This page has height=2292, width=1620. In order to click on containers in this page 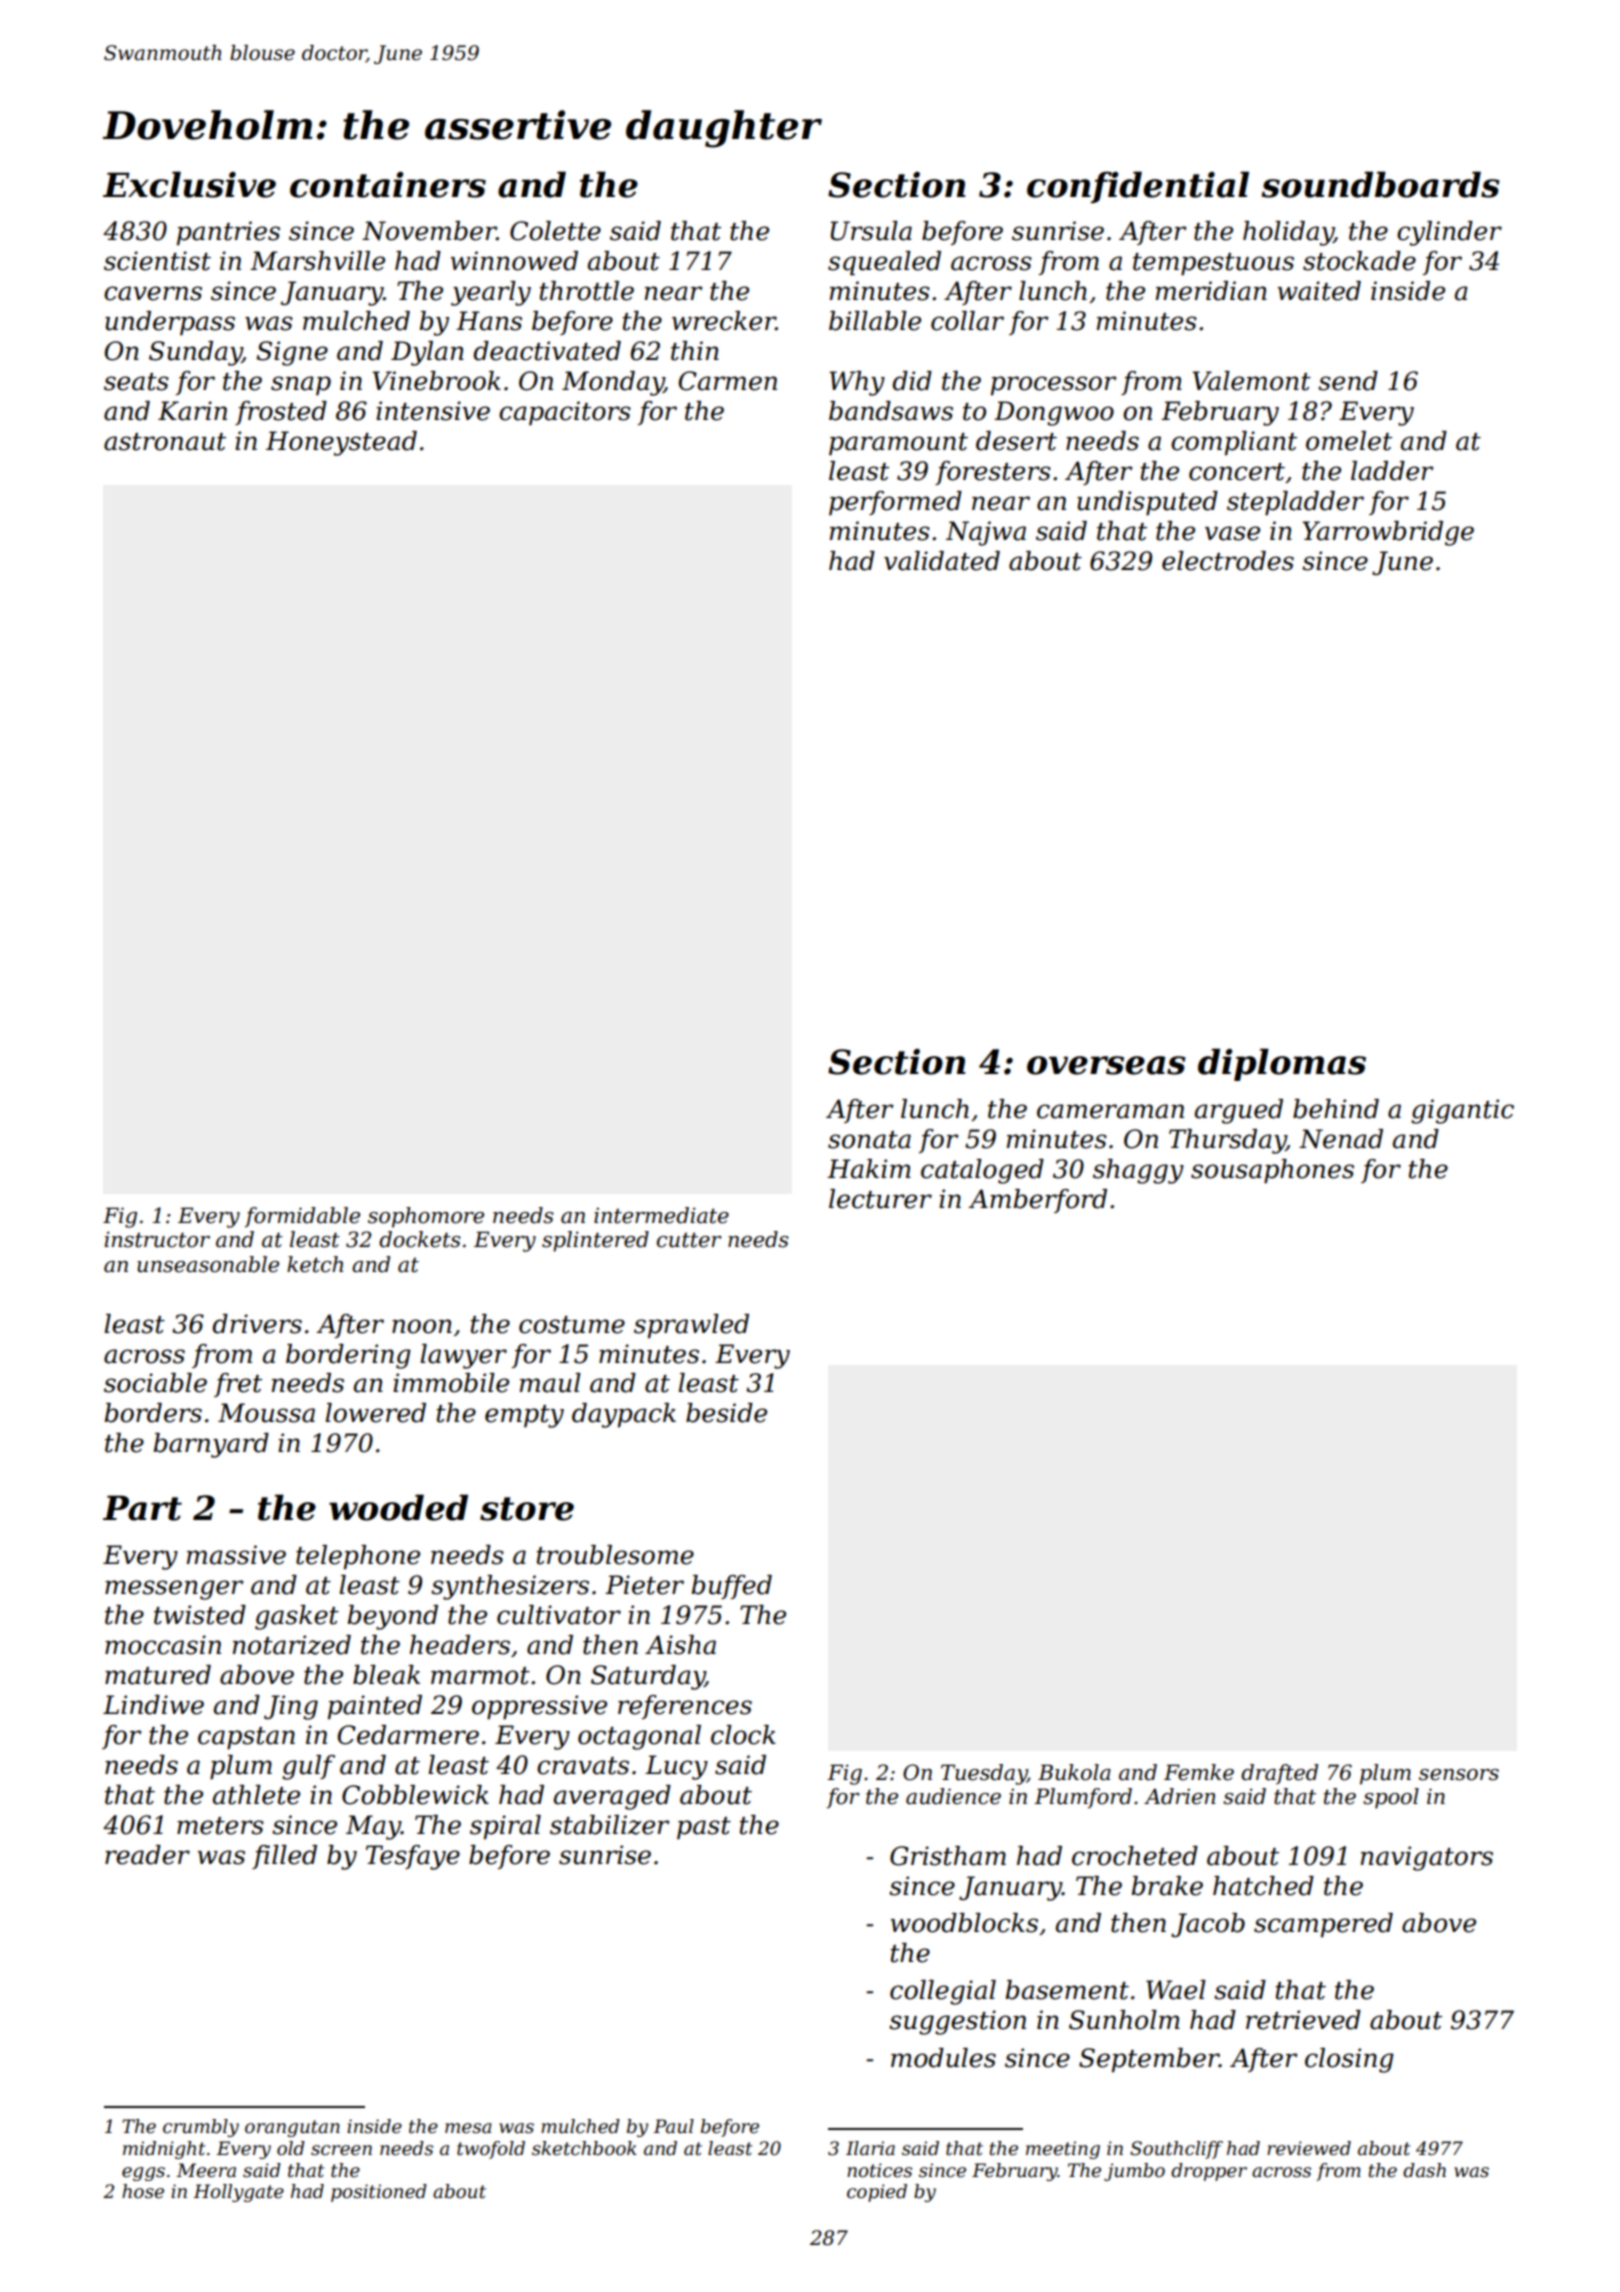, I will do `click(388, 185)`.
